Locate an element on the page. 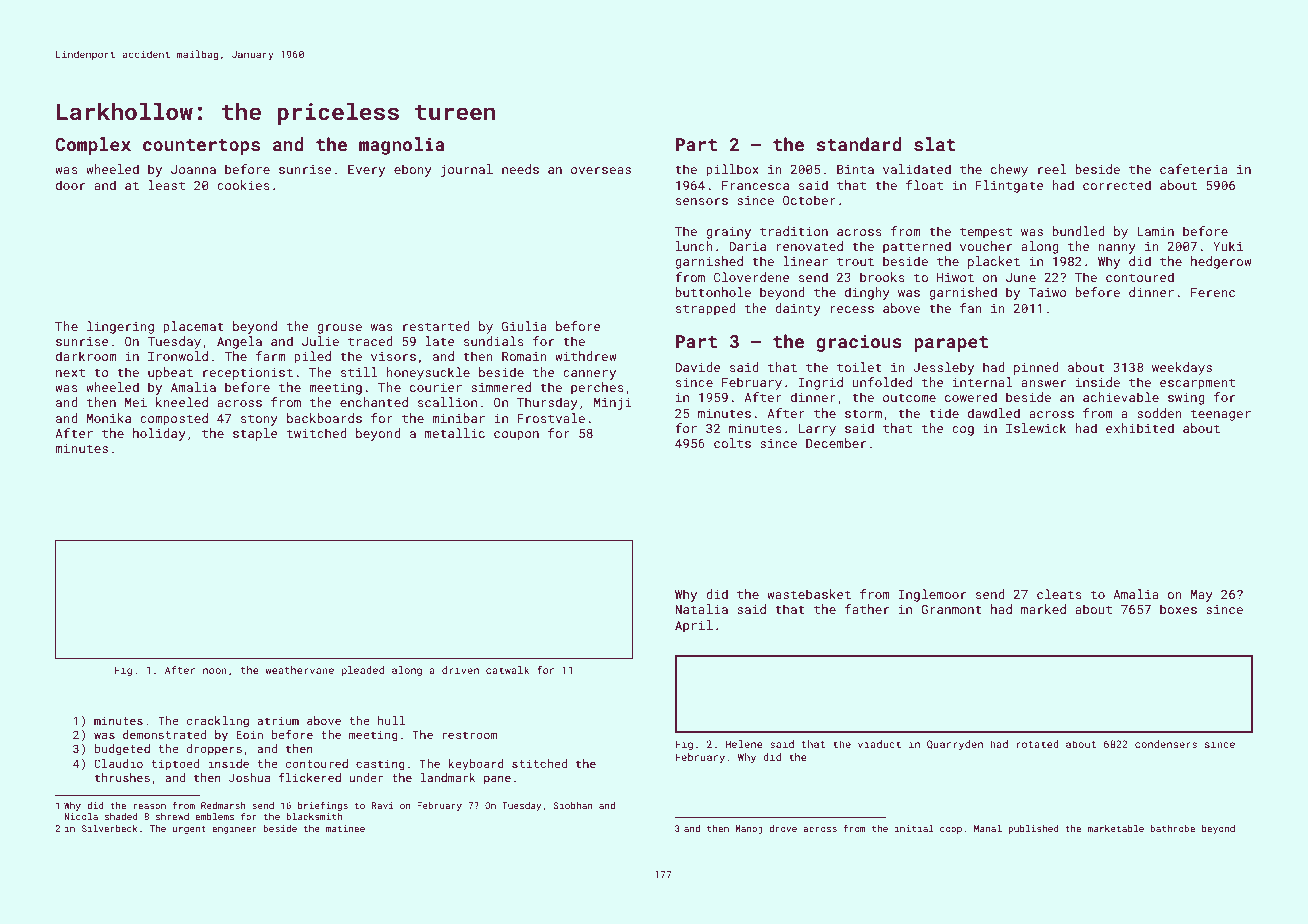  coupon is located at coordinates (516, 436).
